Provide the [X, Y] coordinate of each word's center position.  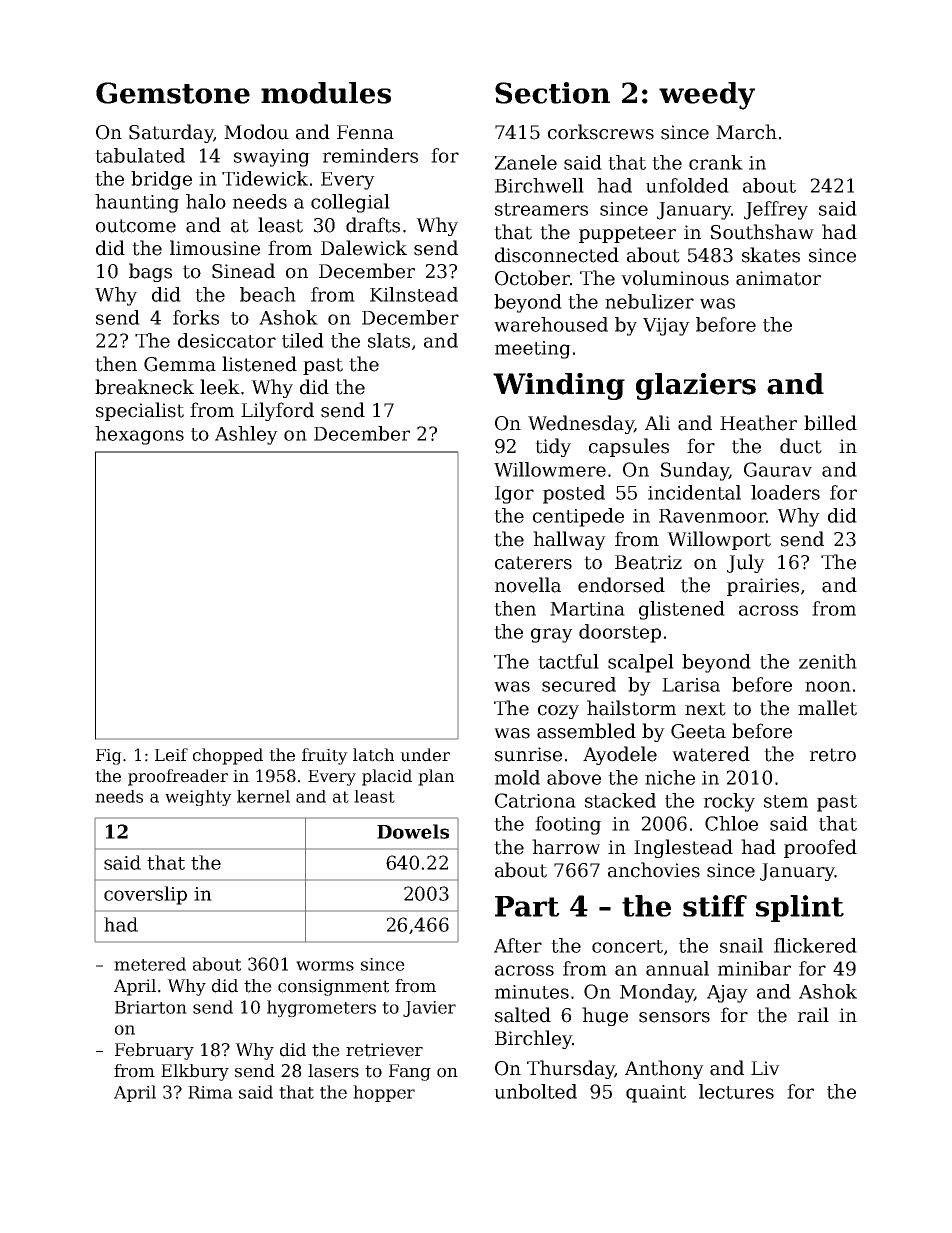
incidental [694, 492]
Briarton [151, 1007]
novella [527, 585]
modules [326, 93]
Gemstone [173, 93]
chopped [228, 756]
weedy [707, 96]
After [518, 945]
